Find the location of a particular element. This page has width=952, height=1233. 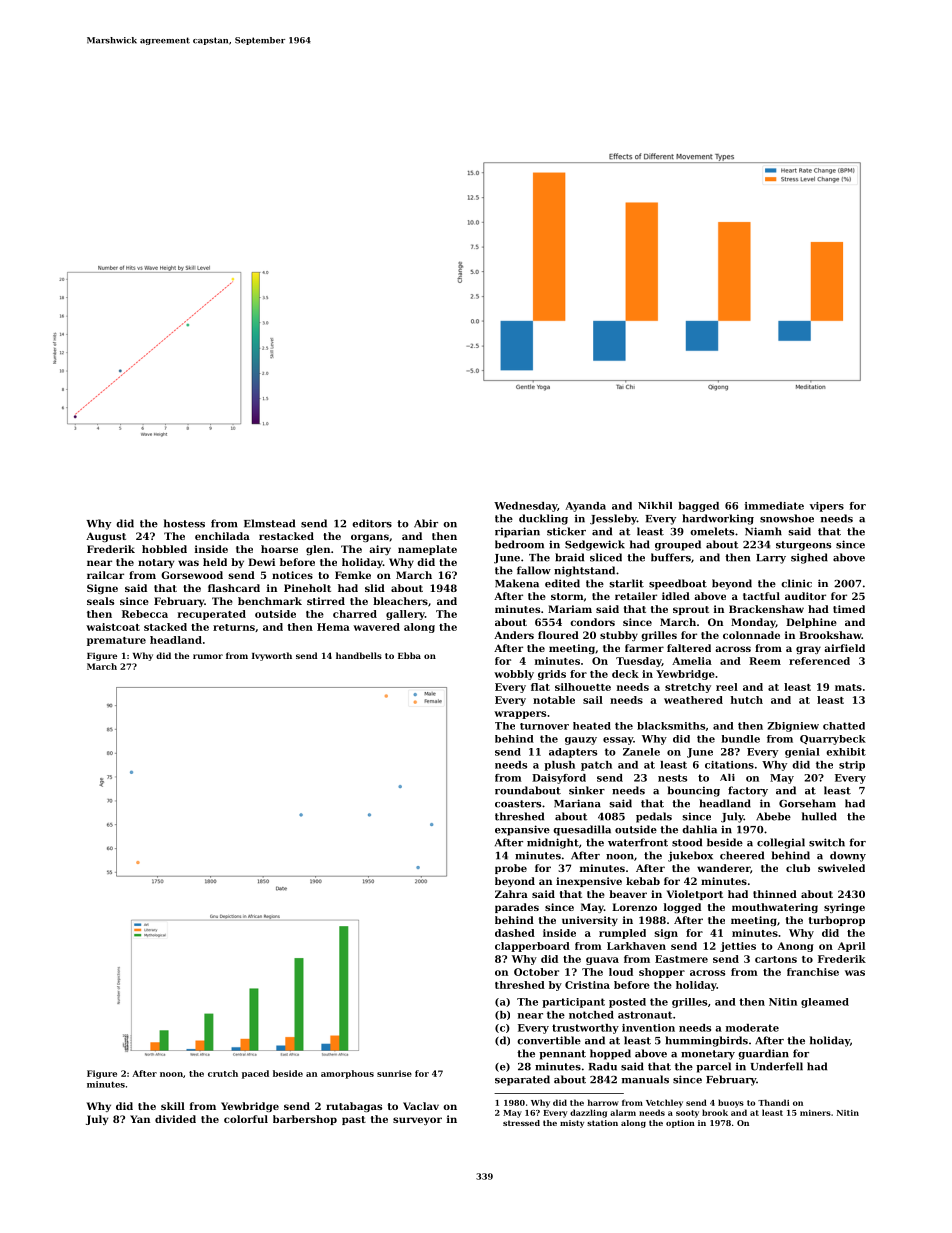

astronaut is located at coordinates (645, 1015).
